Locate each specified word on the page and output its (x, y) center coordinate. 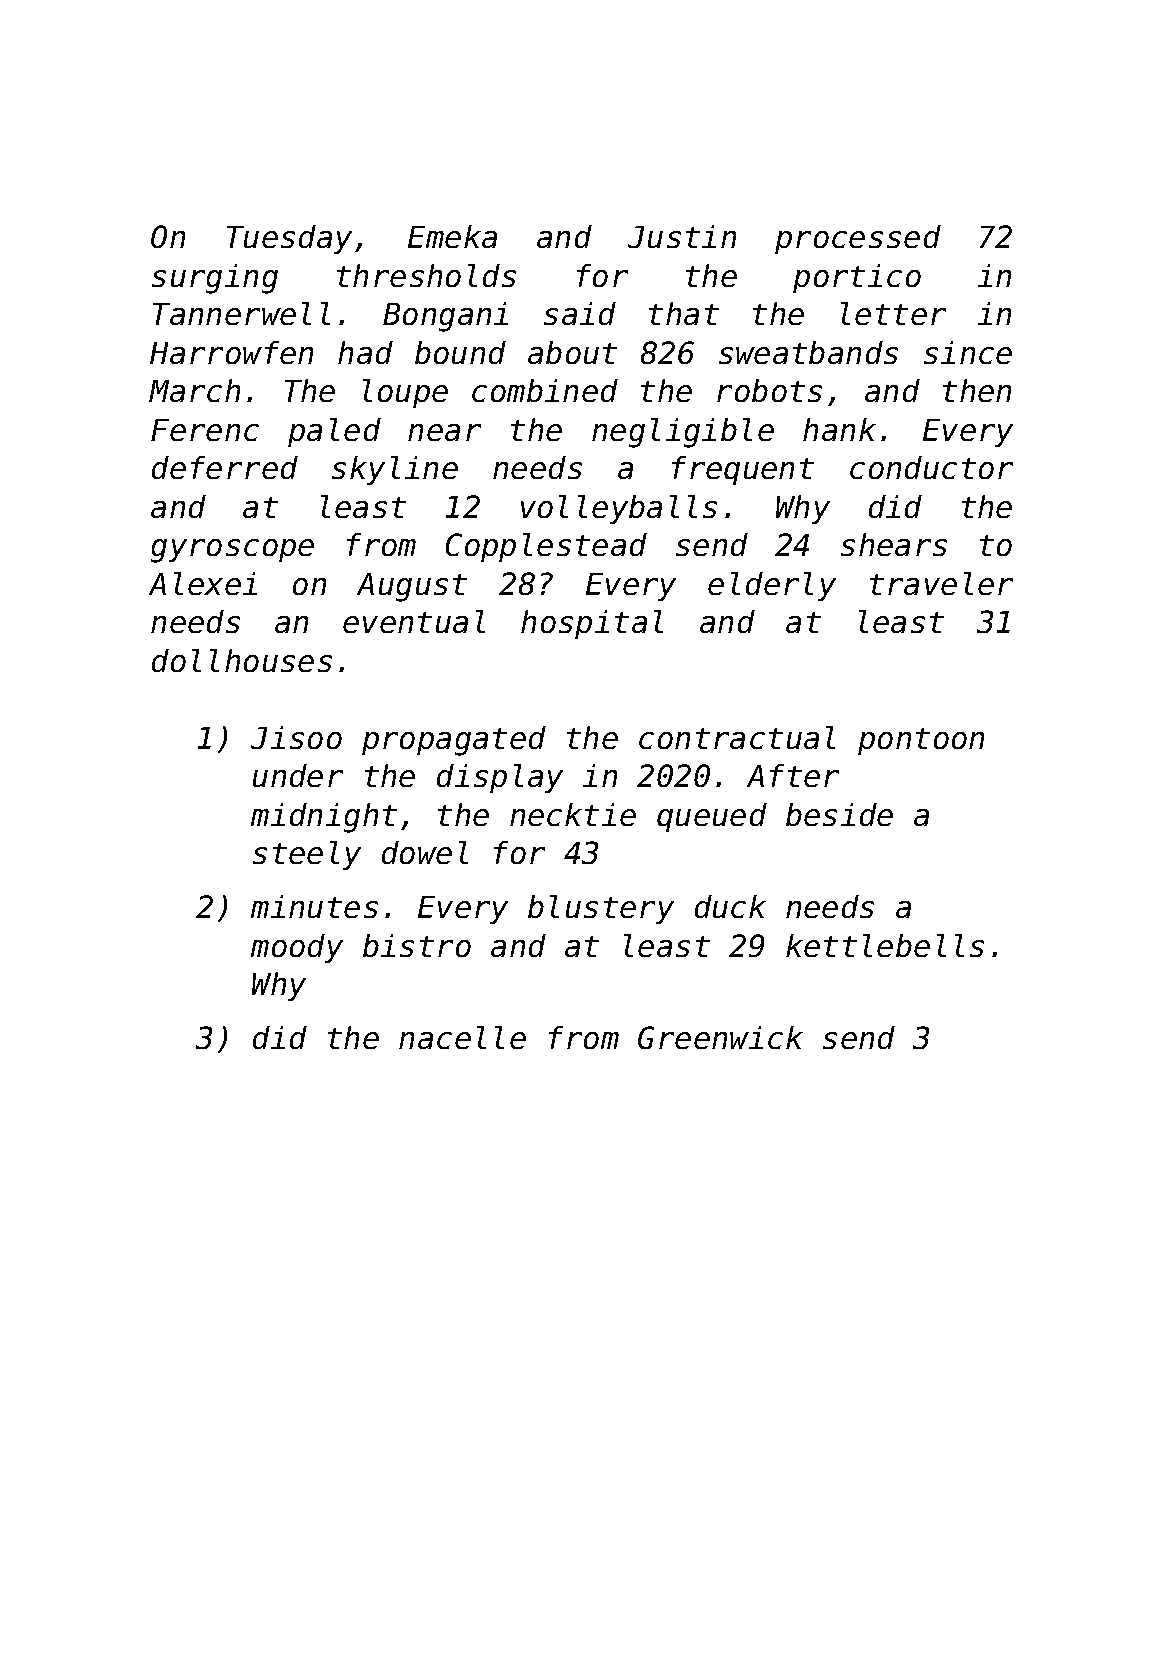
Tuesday (289, 239)
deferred (225, 467)
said (580, 313)
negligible (683, 433)
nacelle (462, 1037)
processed (858, 239)
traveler (941, 583)
